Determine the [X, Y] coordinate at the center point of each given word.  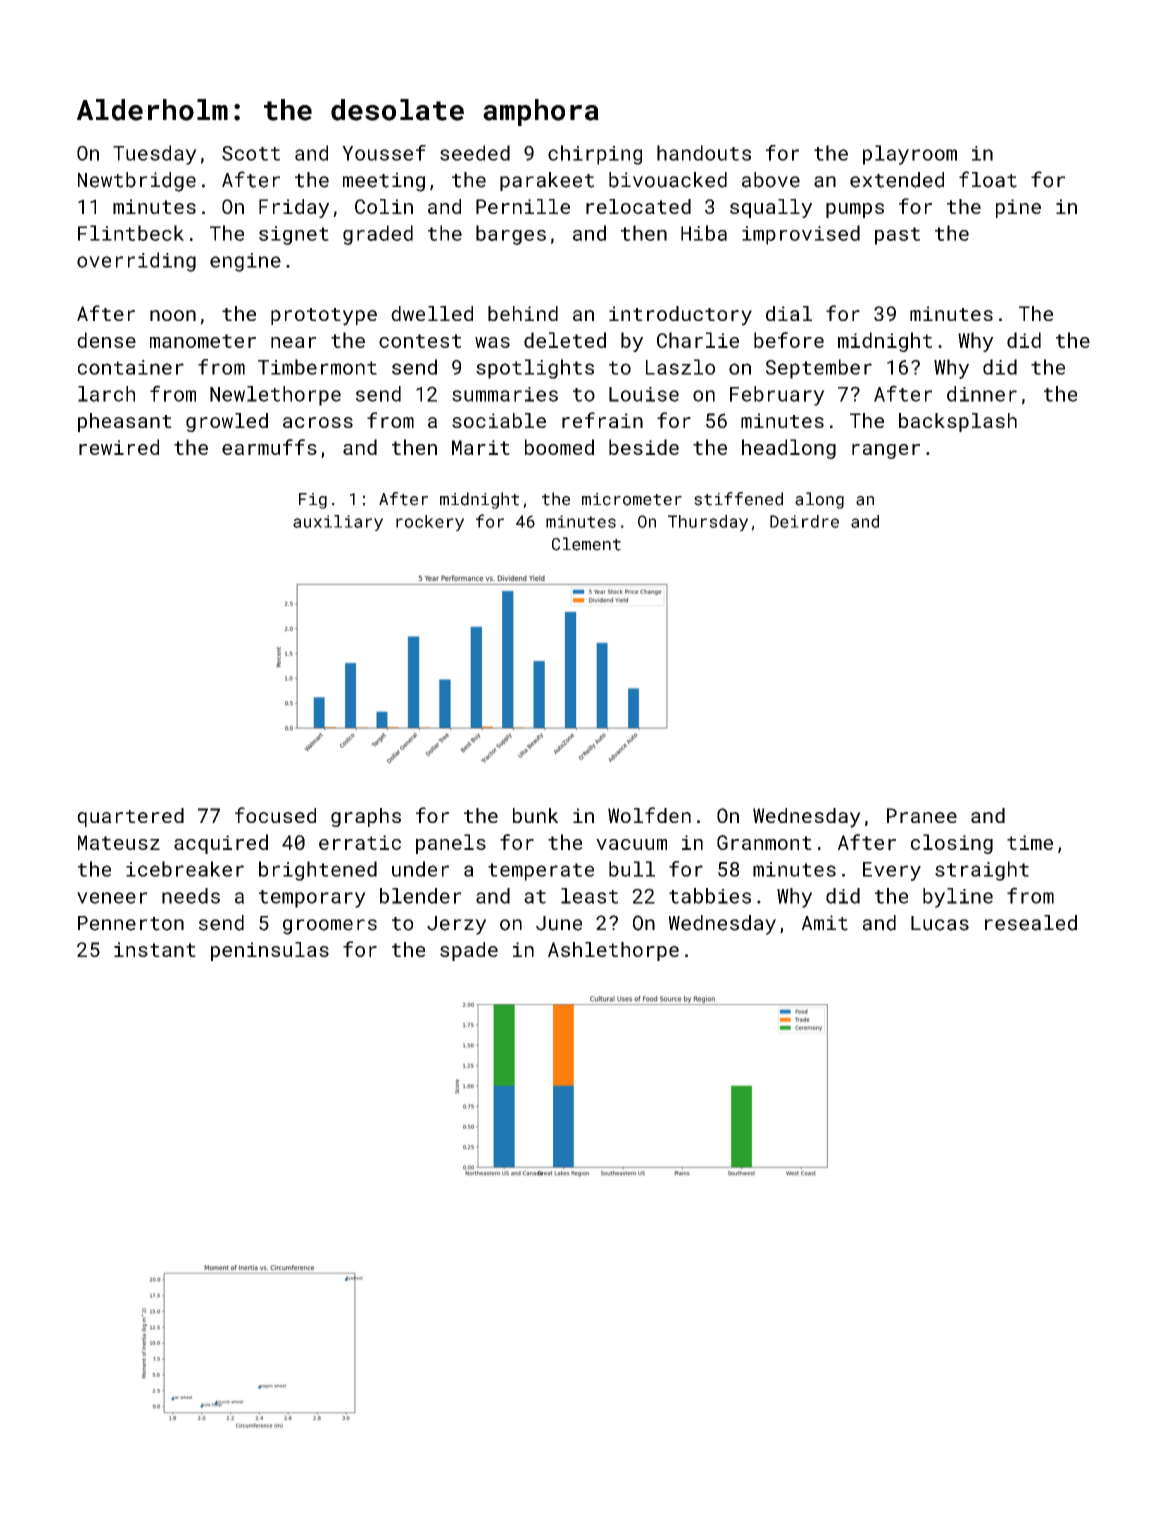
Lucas [940, 923]
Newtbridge [137, 182]
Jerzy [456, 925]
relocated [638, 206]
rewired [119, 447]
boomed [559, 447]
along [819, 500]
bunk [535, 815]
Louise [644, 394]
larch [106, 394]
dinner [982, 394]
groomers [330, 927]
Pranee [922, 815]
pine [1018, 208]
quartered [130, 817]
